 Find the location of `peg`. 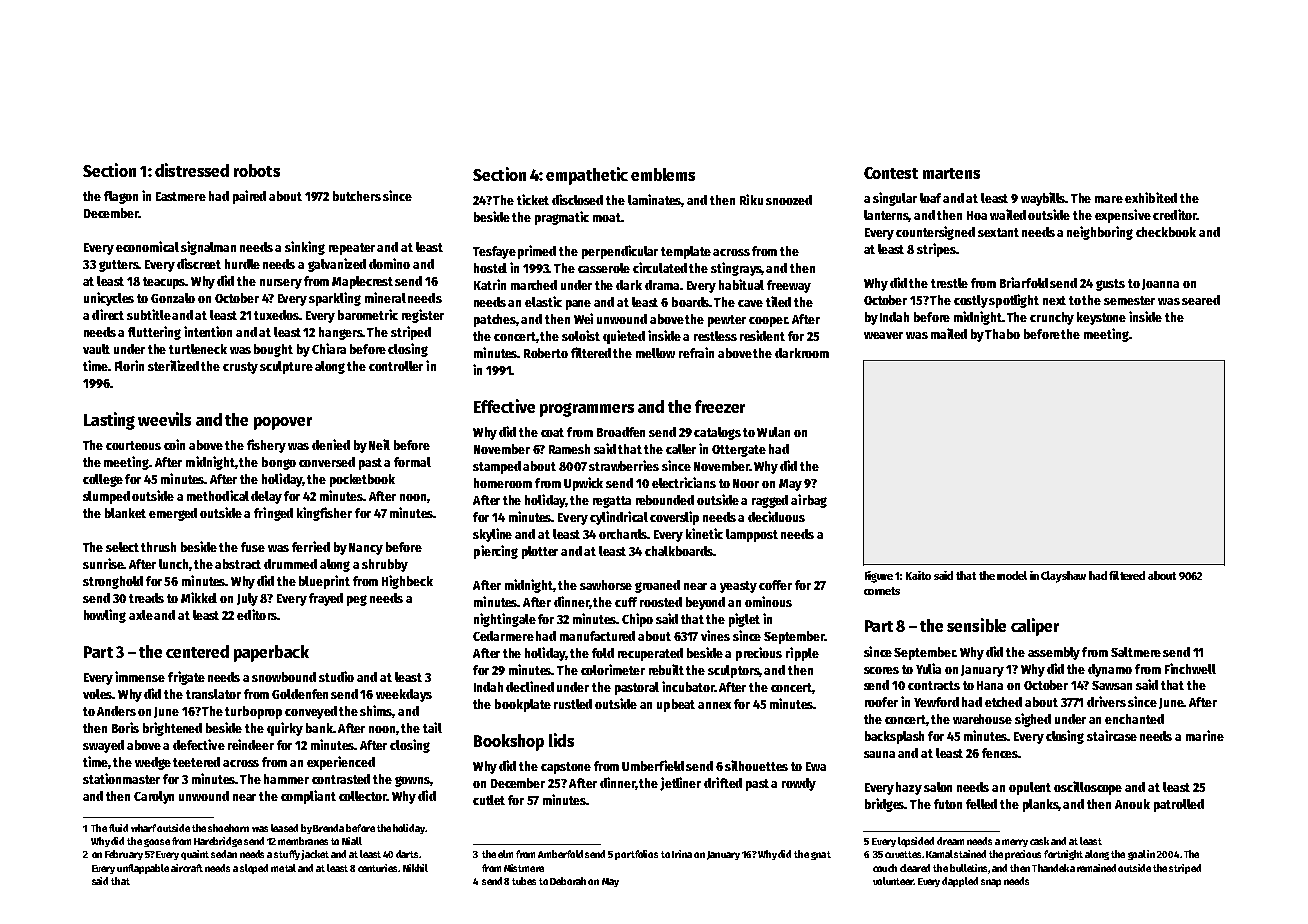

peg is located at coordinates (357, 600).
